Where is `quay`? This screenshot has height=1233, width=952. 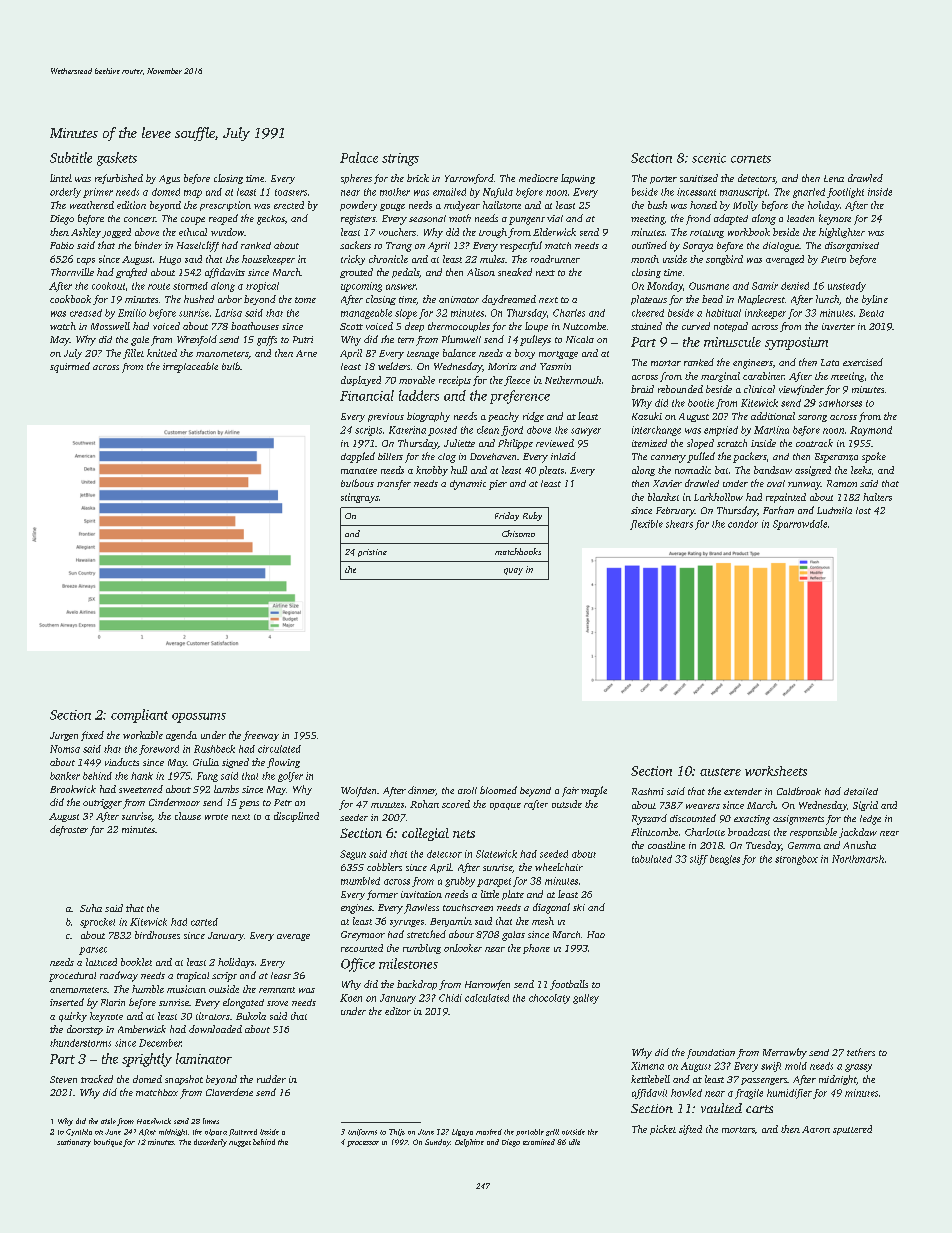
quay is located at coordinates (513, 571).
